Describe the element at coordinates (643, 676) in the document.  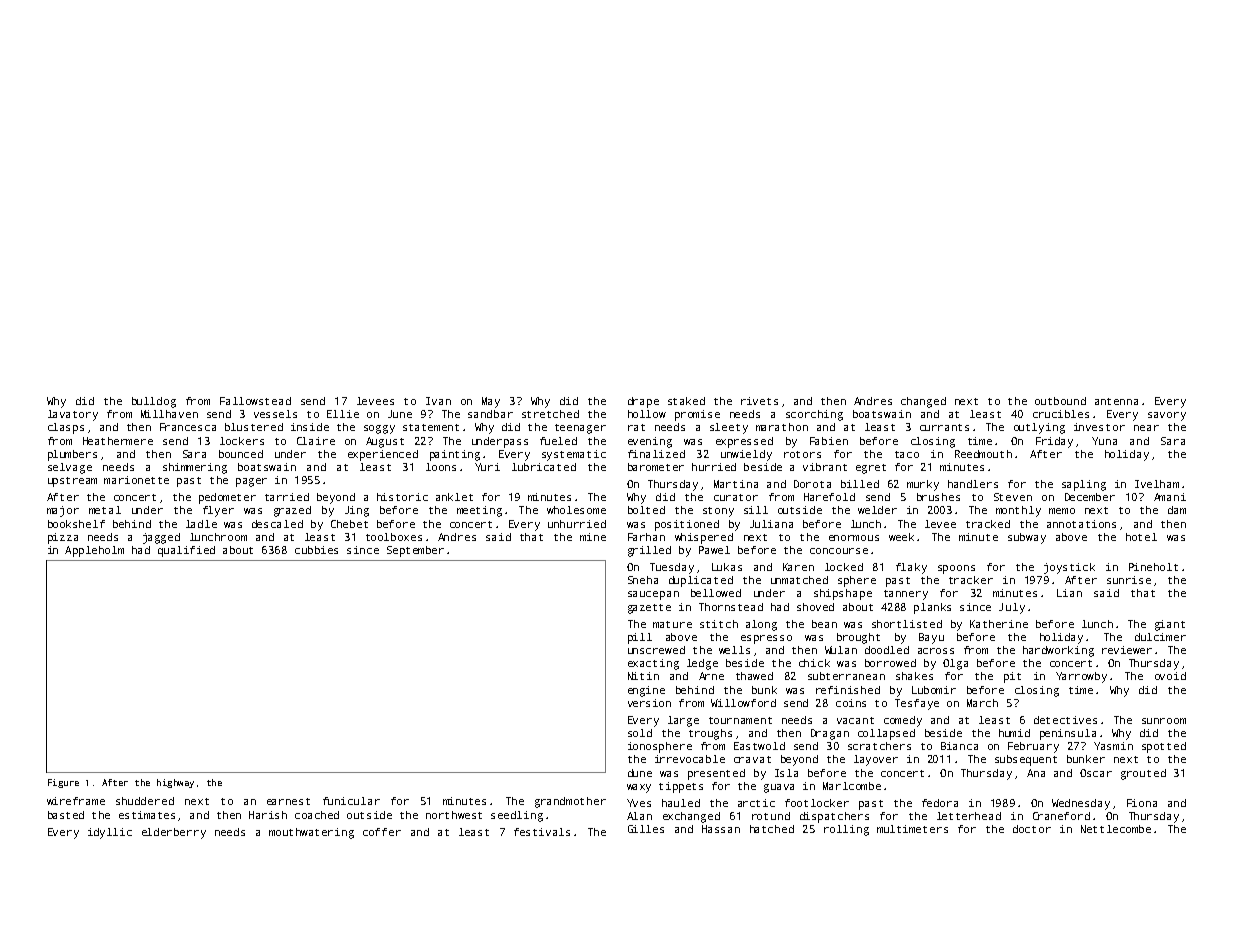
I see `Nitin` at that location.
